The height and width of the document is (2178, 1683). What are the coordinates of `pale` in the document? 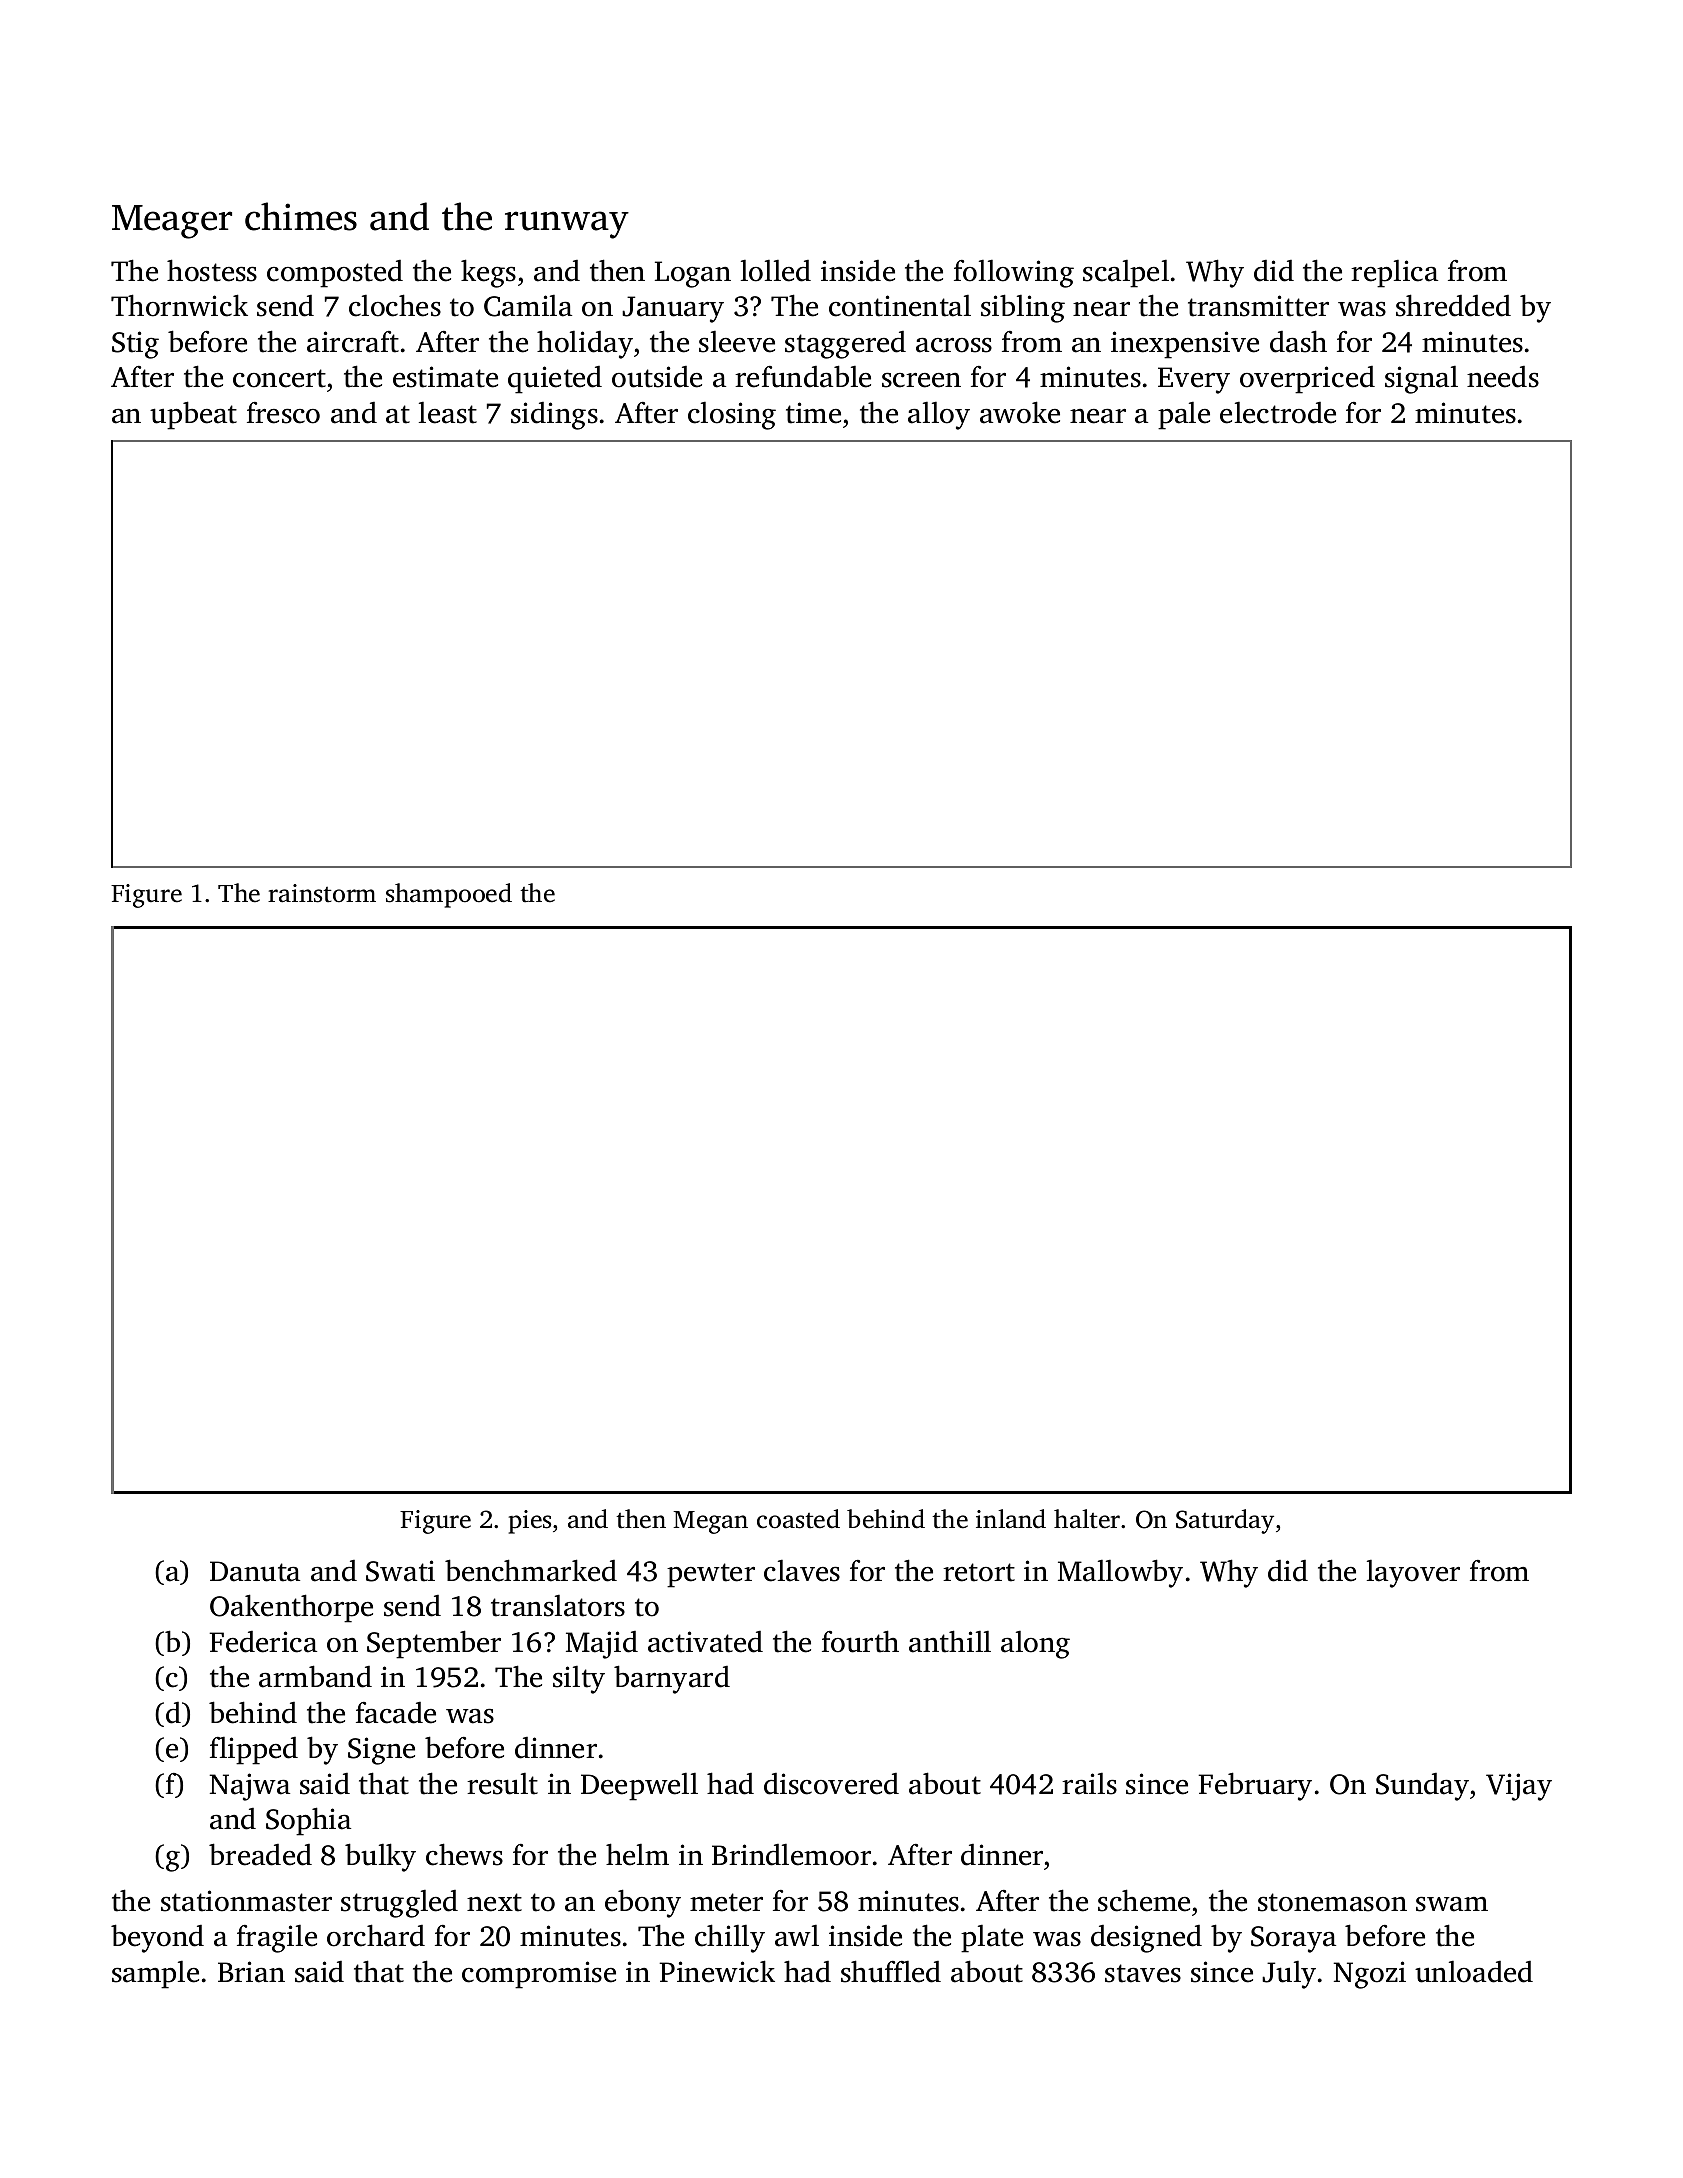 It's located at (1184, 415).
